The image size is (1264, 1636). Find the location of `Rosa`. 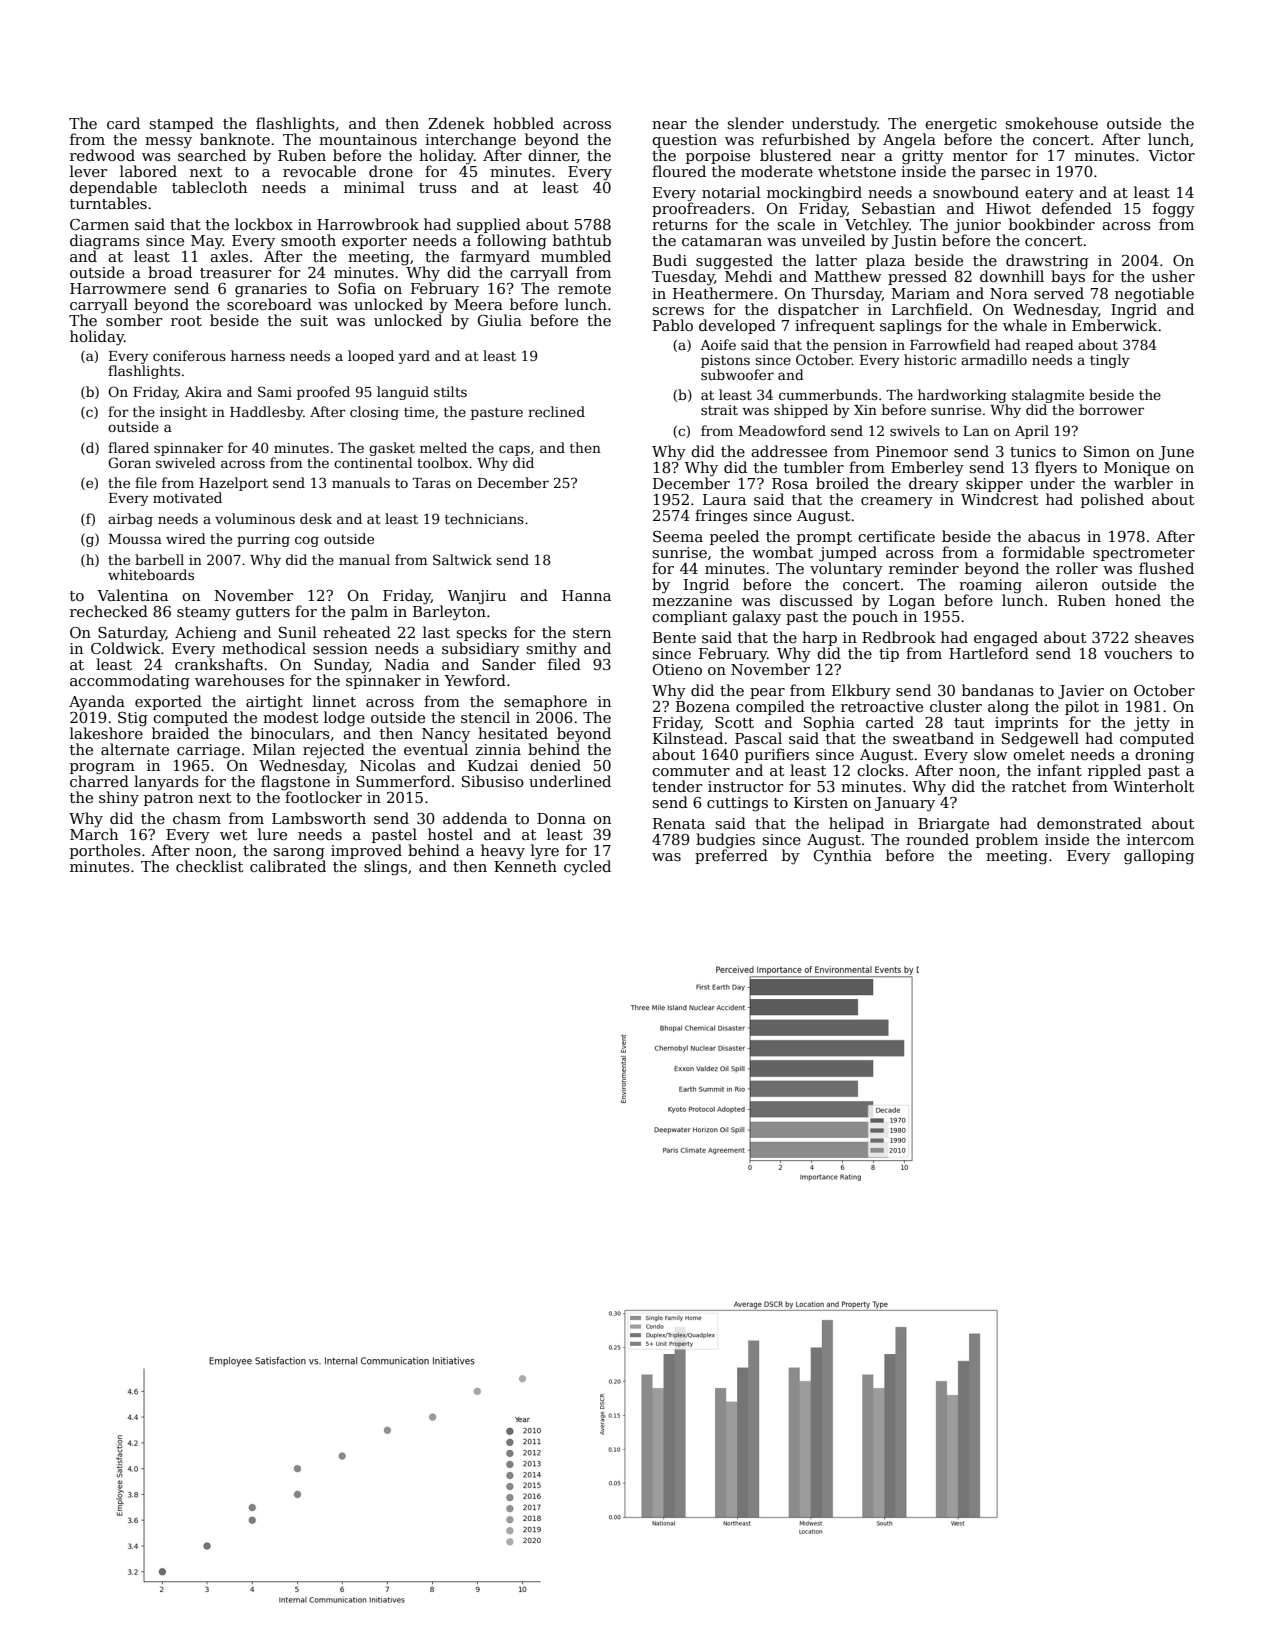

Rosa is located at coordinates (790, 483).
